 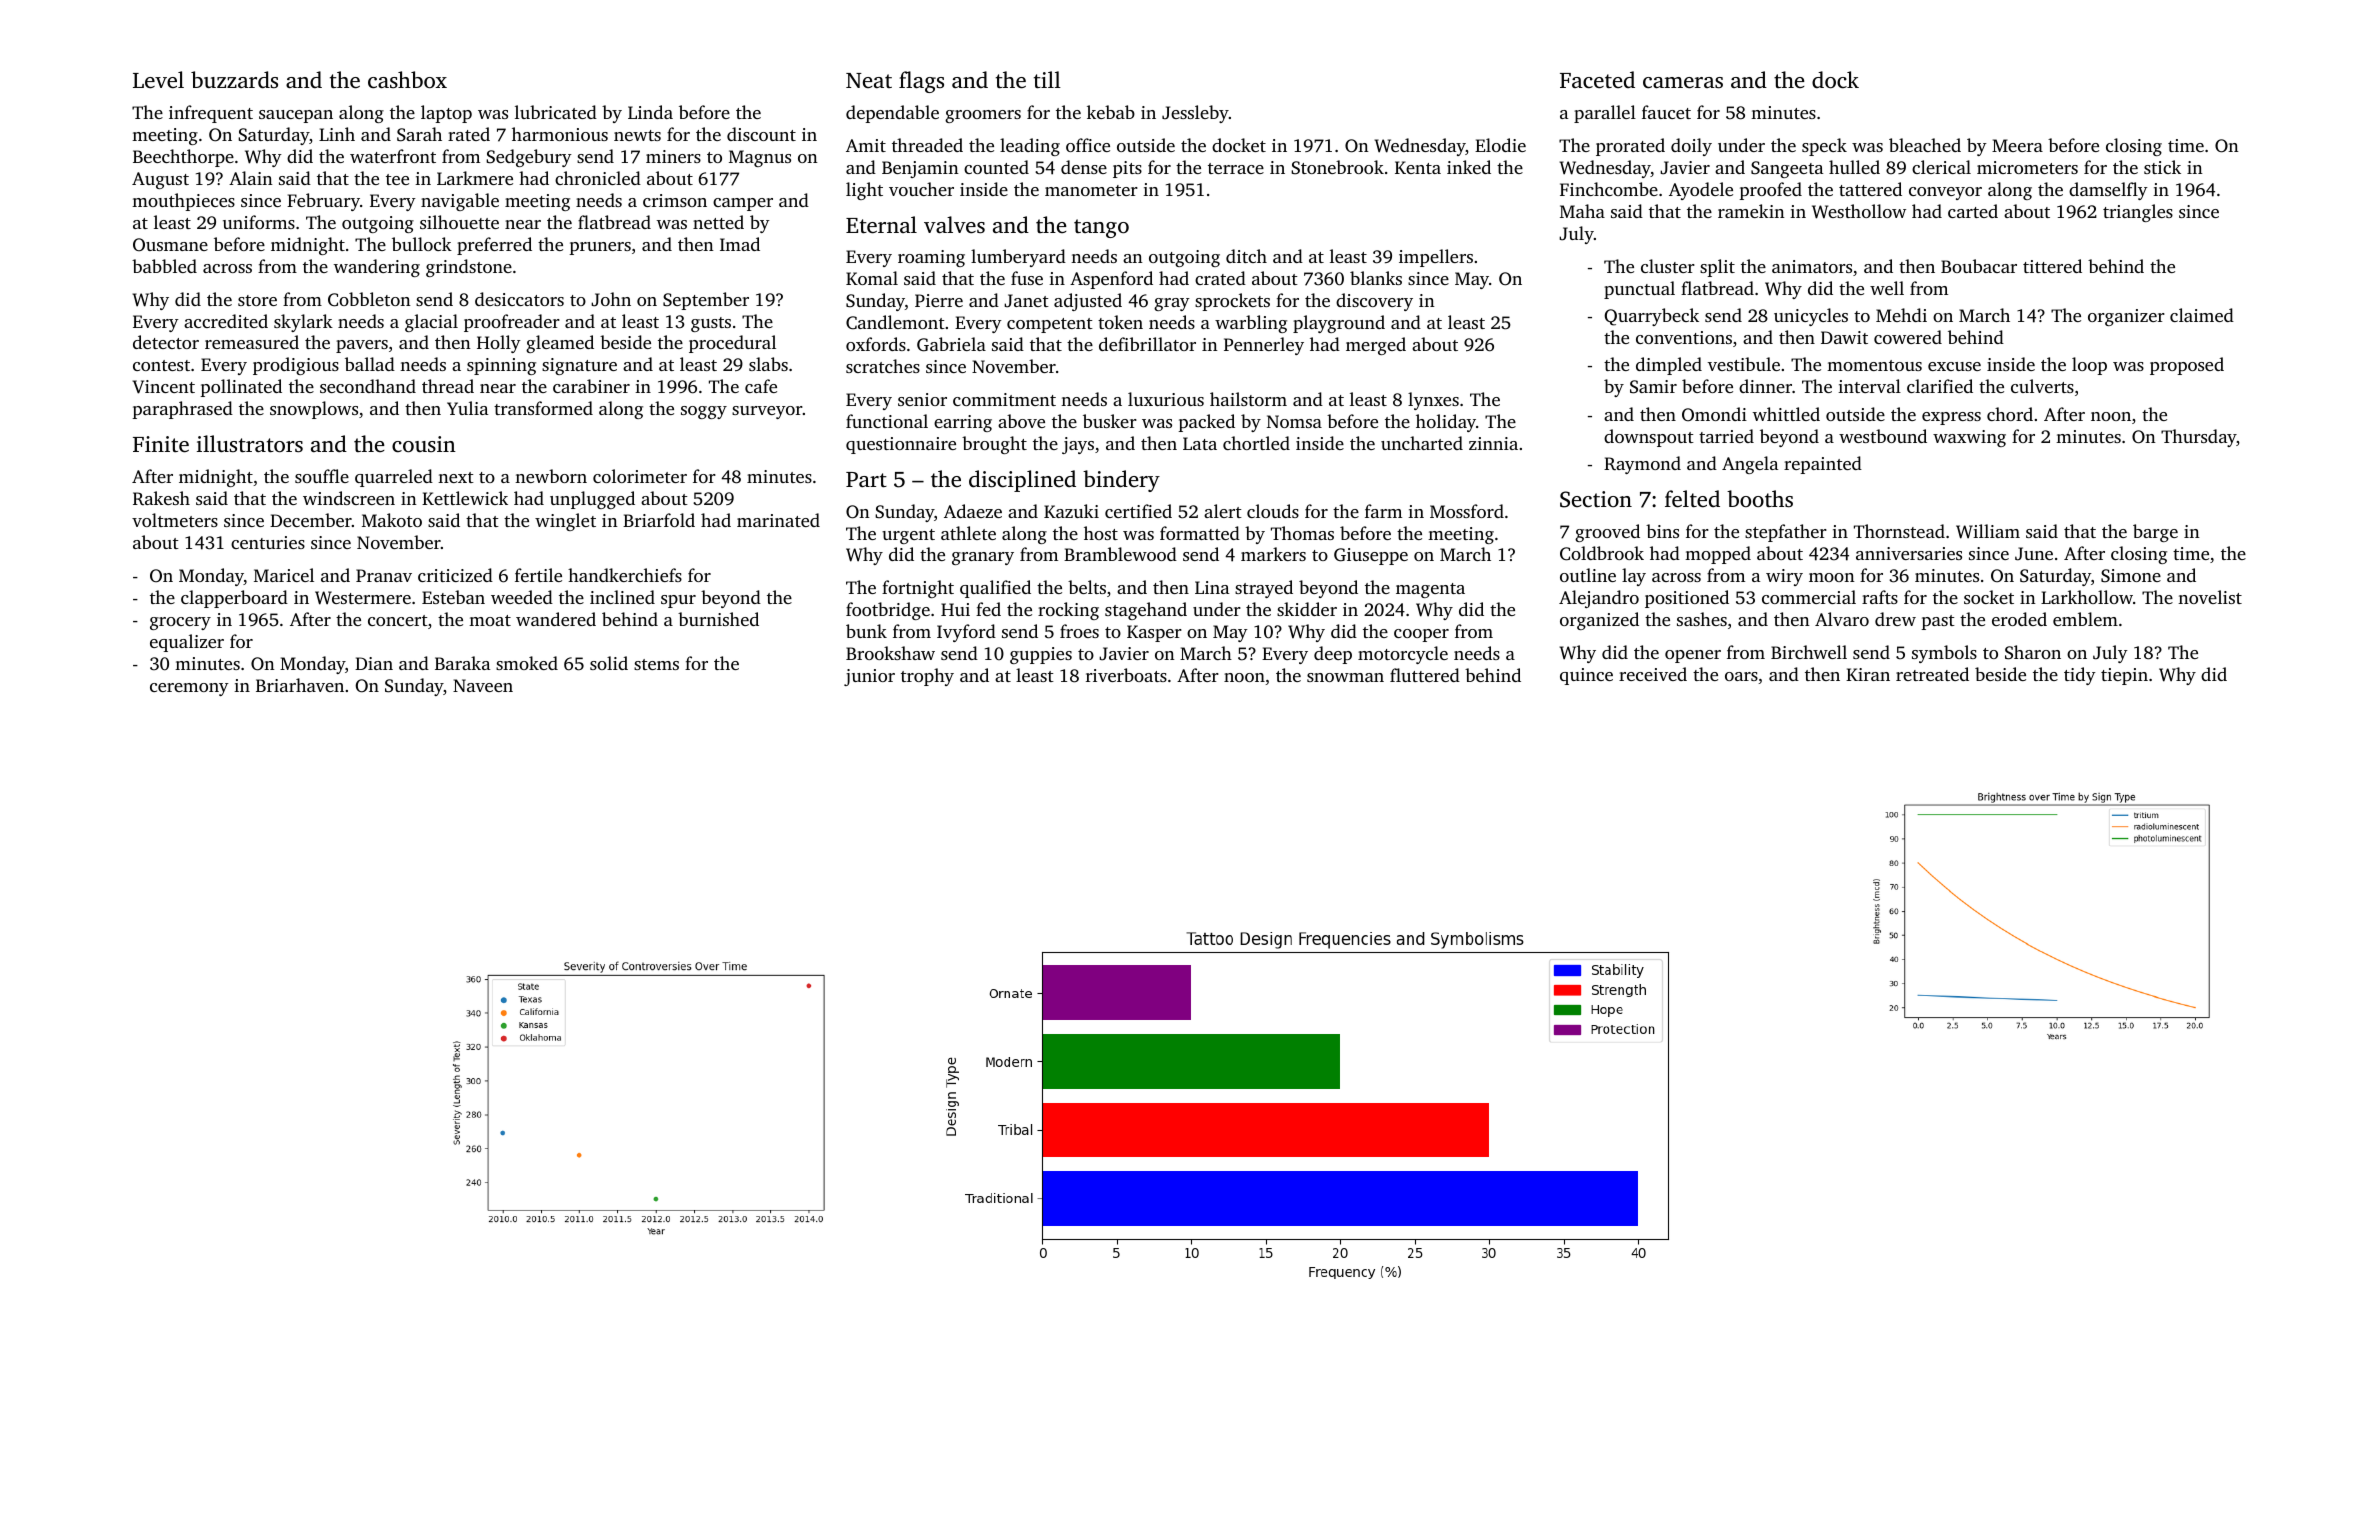 I want to click on split, so click(x=1717, y=268).
